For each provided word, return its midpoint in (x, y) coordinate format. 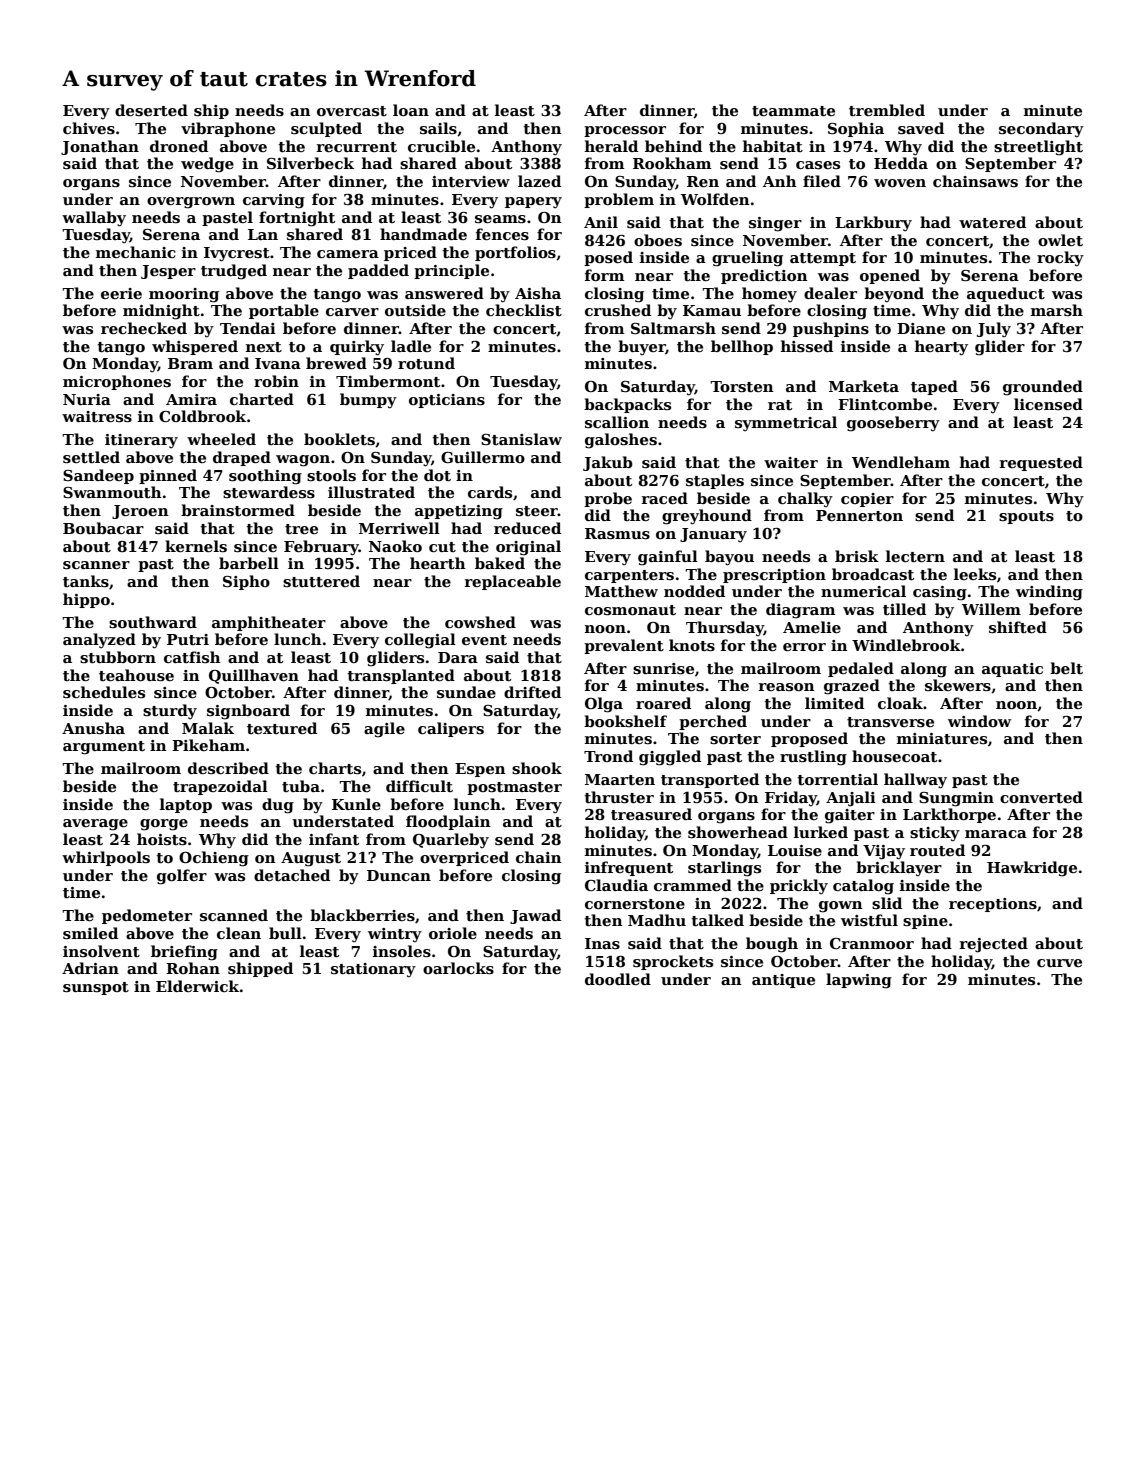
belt (1066, 668)
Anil (601, 222)
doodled (618, 979)
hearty (941, 348)
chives (89, 128)
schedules (104, 692)
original (528, 548)
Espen (480, 770)
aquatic (1012, 670)
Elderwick (197, 986)
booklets (339, 439)
